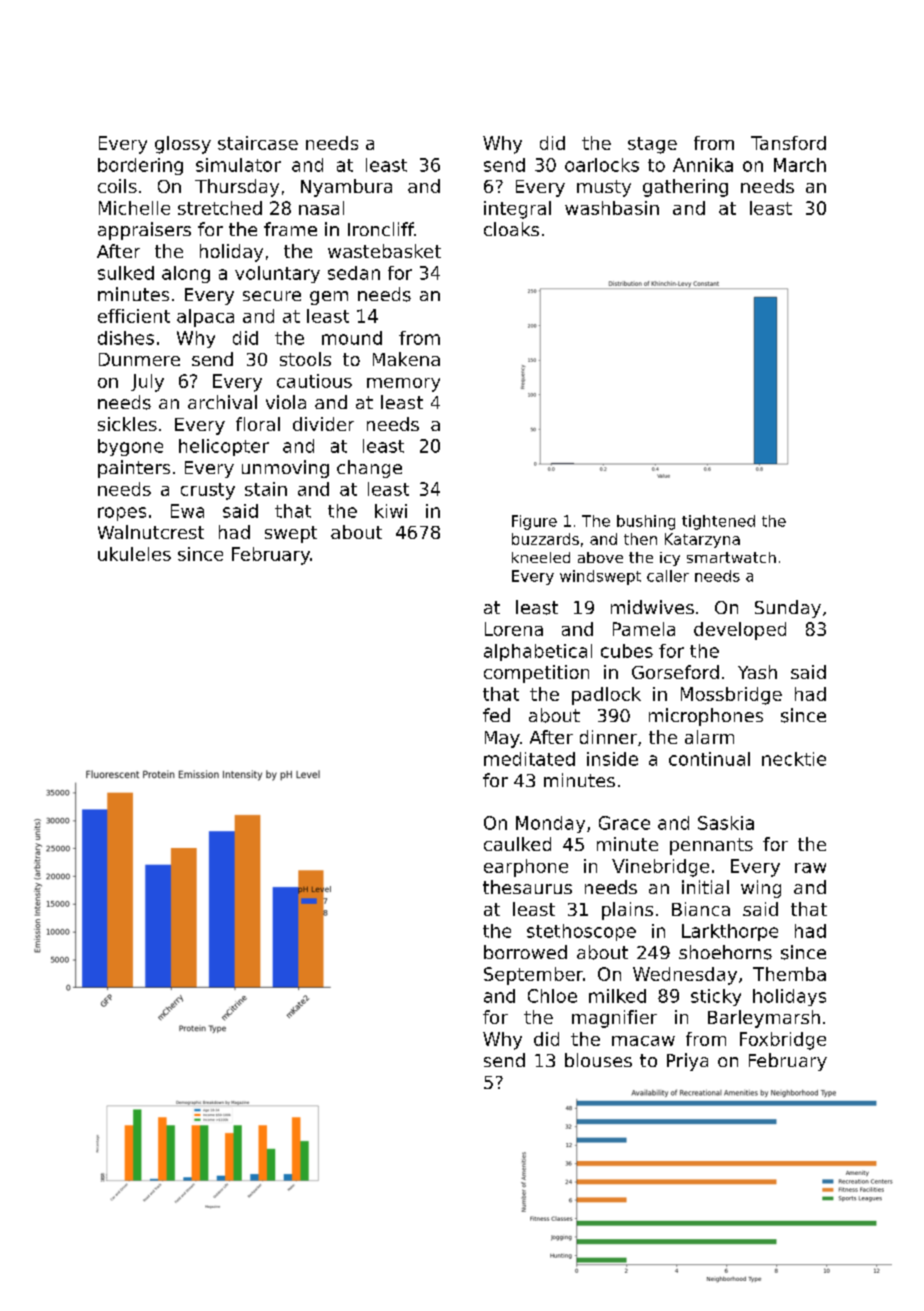 The width and height of the screenshot is (924, 1311). Describe the element at coordinates (646, 522) in the screenshot. I see `bushing` at that location.
